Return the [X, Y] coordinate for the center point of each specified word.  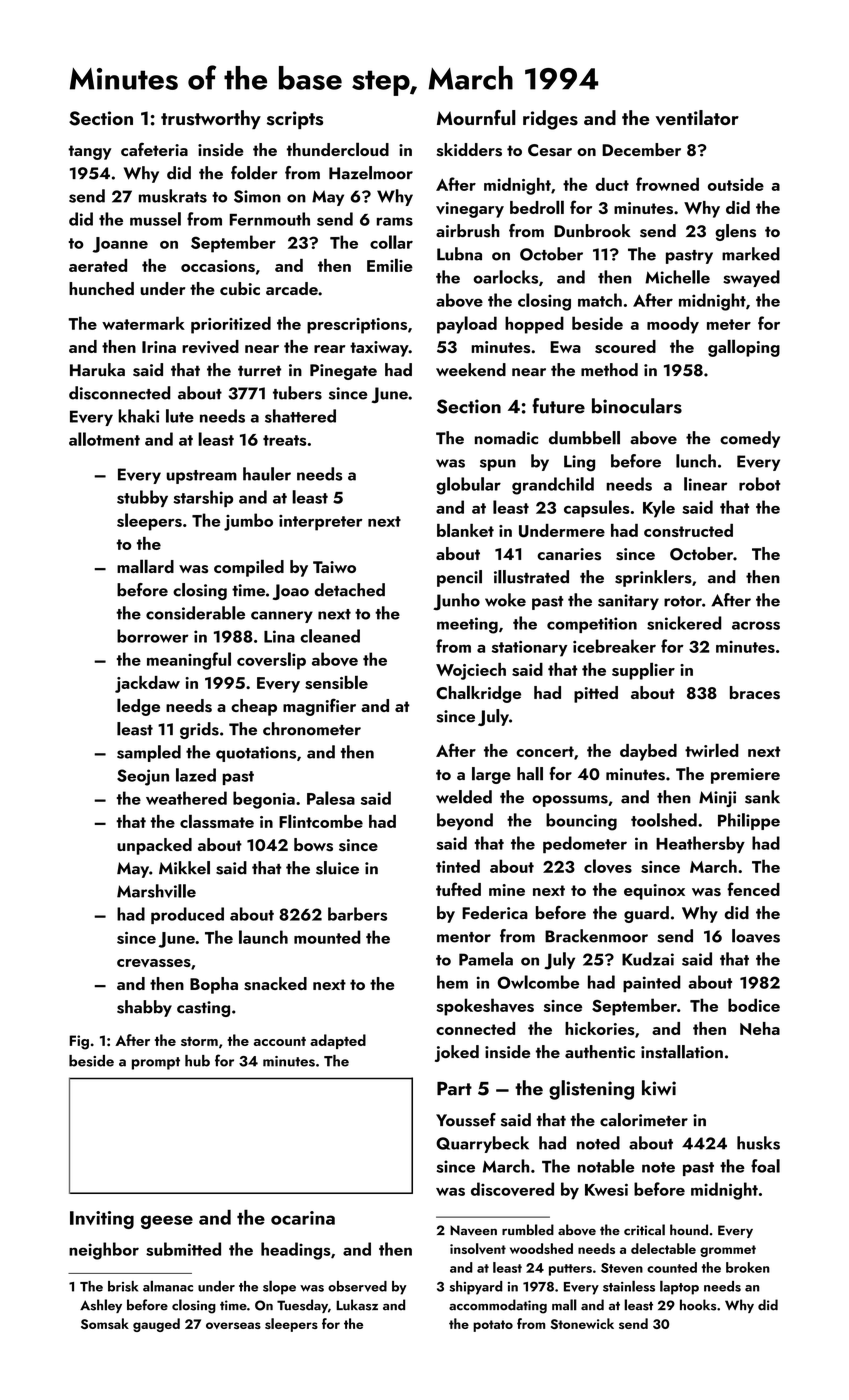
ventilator [697, 118]
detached [350, 590]
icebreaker [614, 646]
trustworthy [211, 119]
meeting [467, 625]
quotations [256, 754]
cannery [282, 617]
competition [592, 625]
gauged [156, 1325]
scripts [295, 120]
